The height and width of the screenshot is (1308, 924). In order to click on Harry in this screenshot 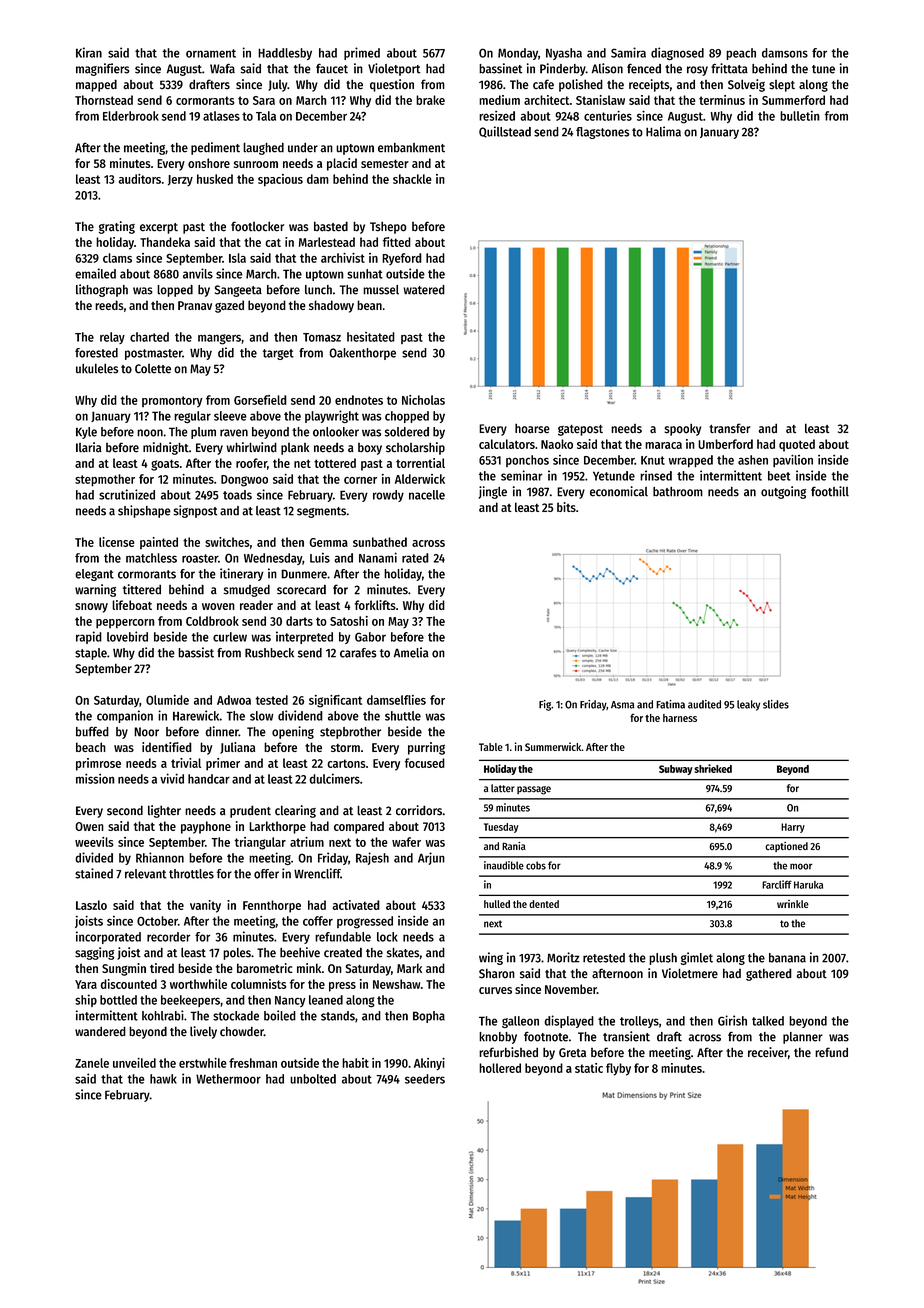, I will do `click(793, 828)`.
